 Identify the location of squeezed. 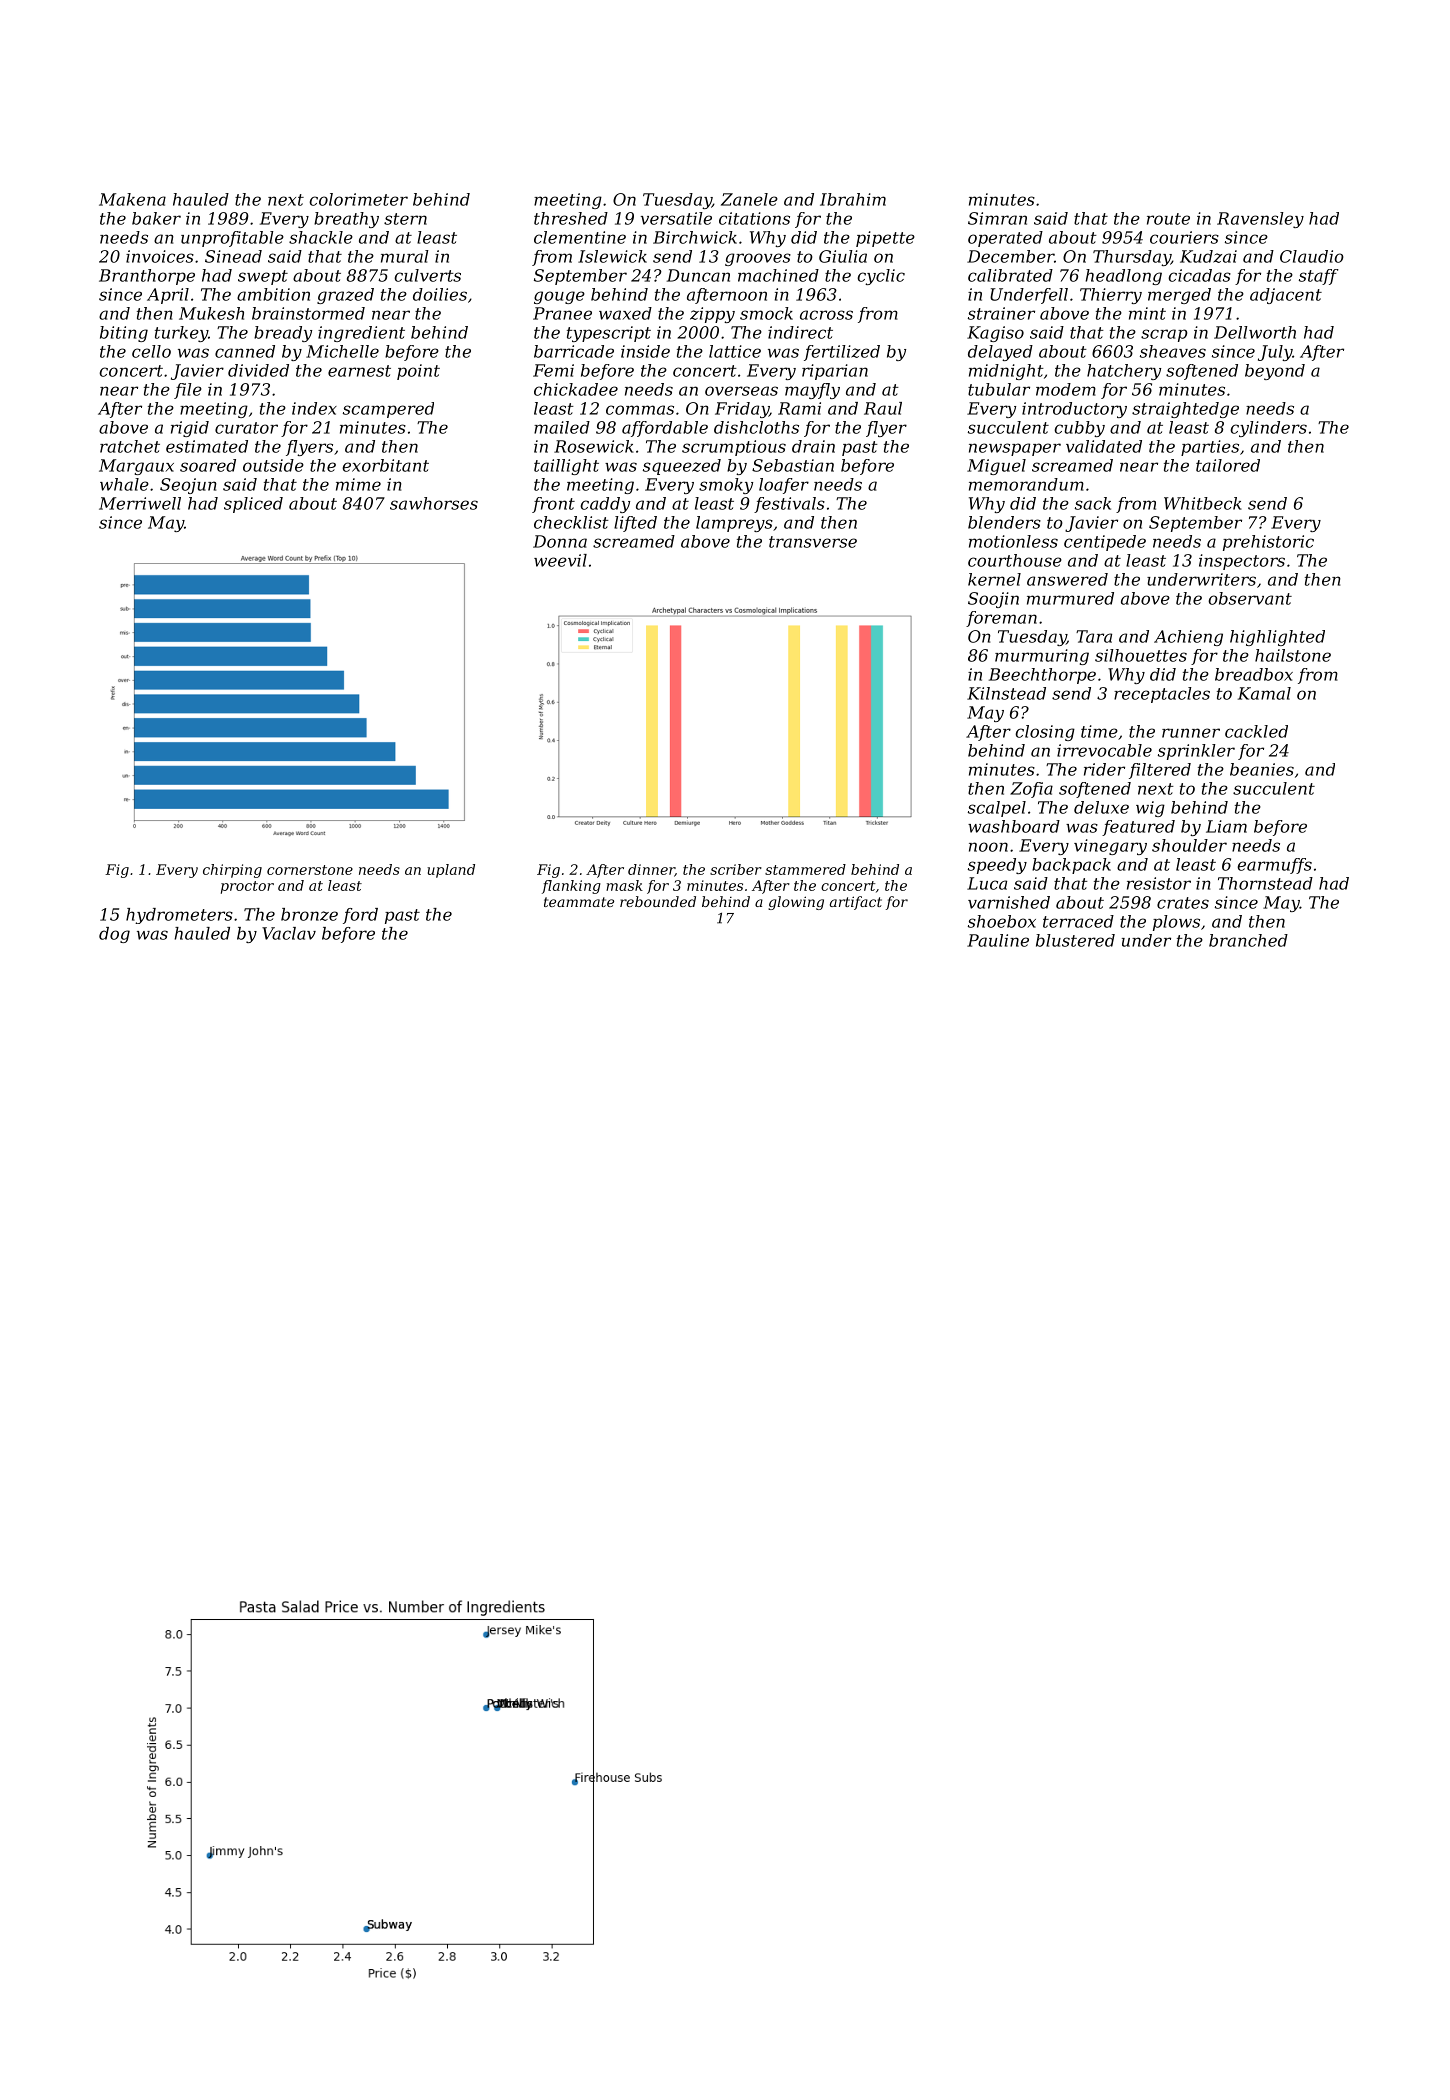
(682, 467).
